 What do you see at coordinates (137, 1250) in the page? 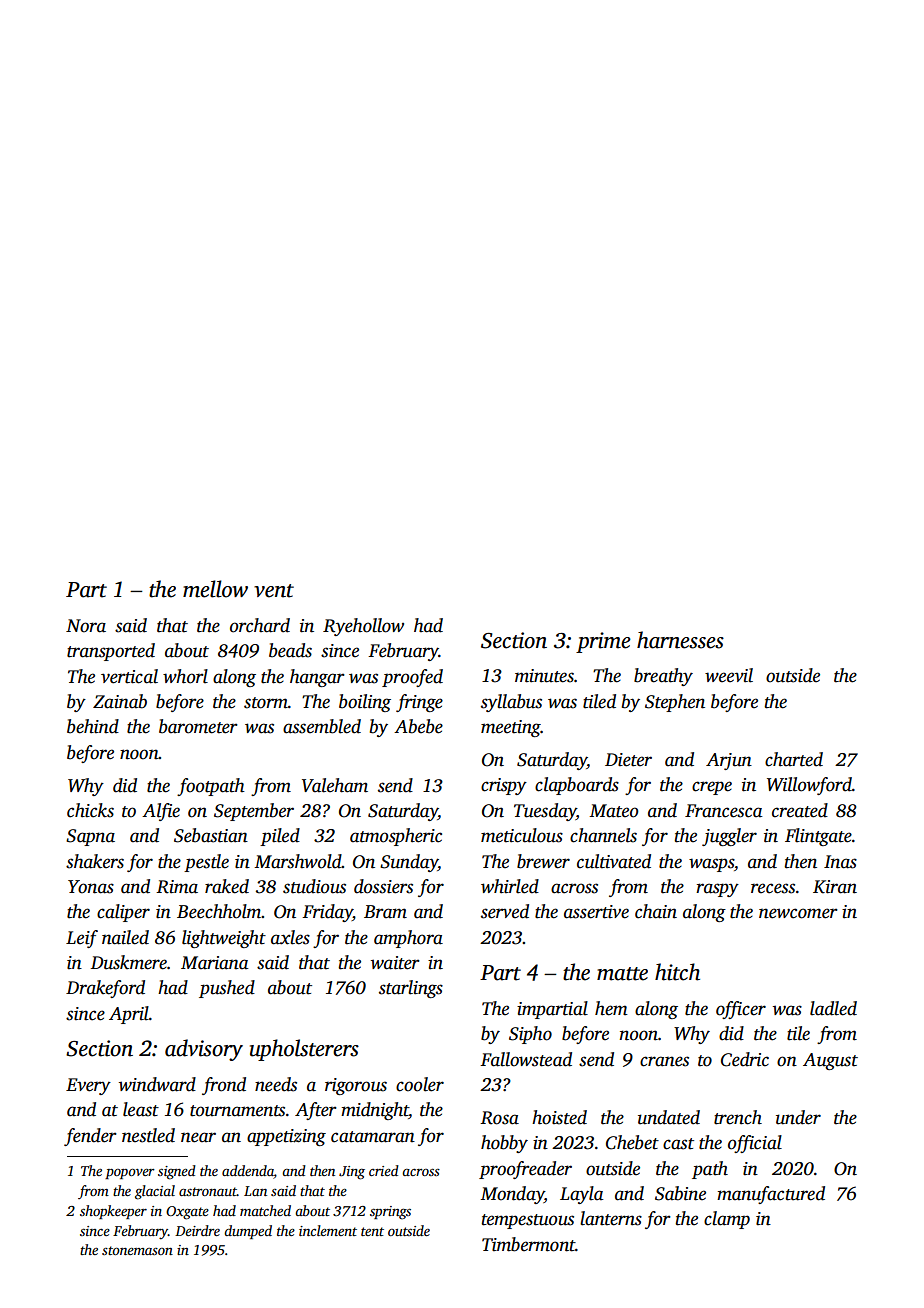
I see `stonemason` at bounding box center [137, 1250].
